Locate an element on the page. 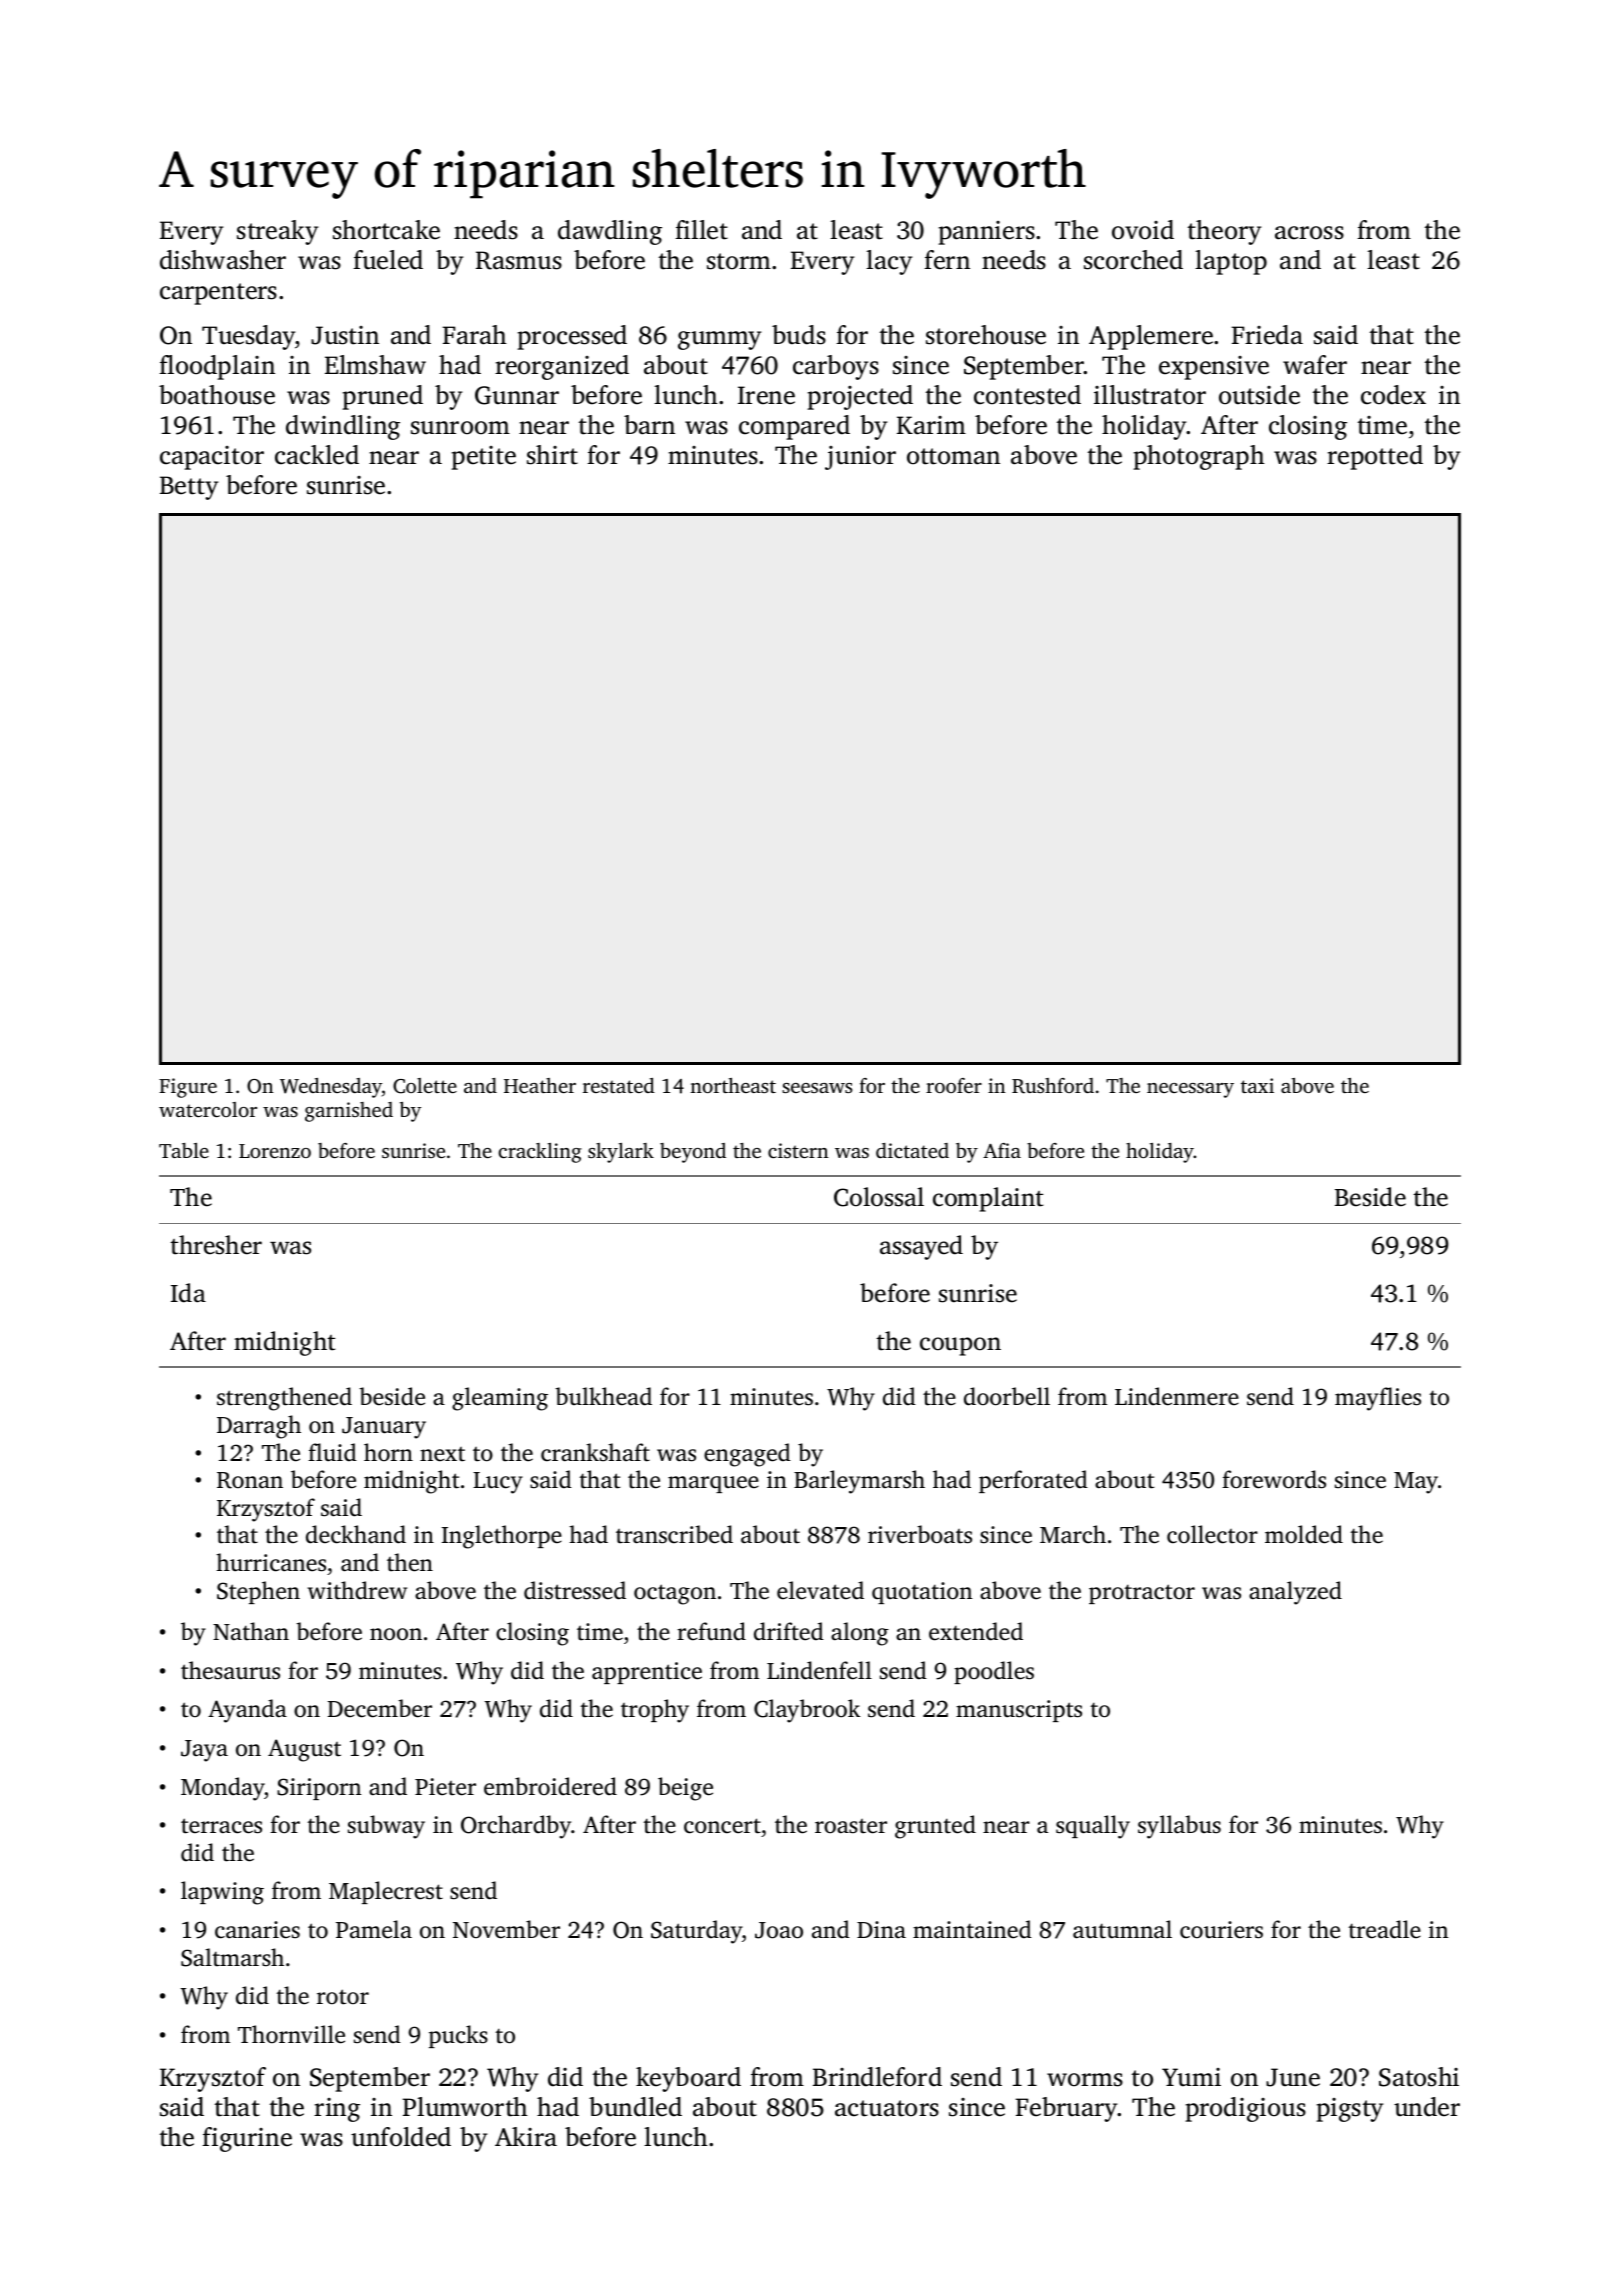 The height and width of the page is (2292, 1620). necessary is located at coordinates (1190, 1090).
